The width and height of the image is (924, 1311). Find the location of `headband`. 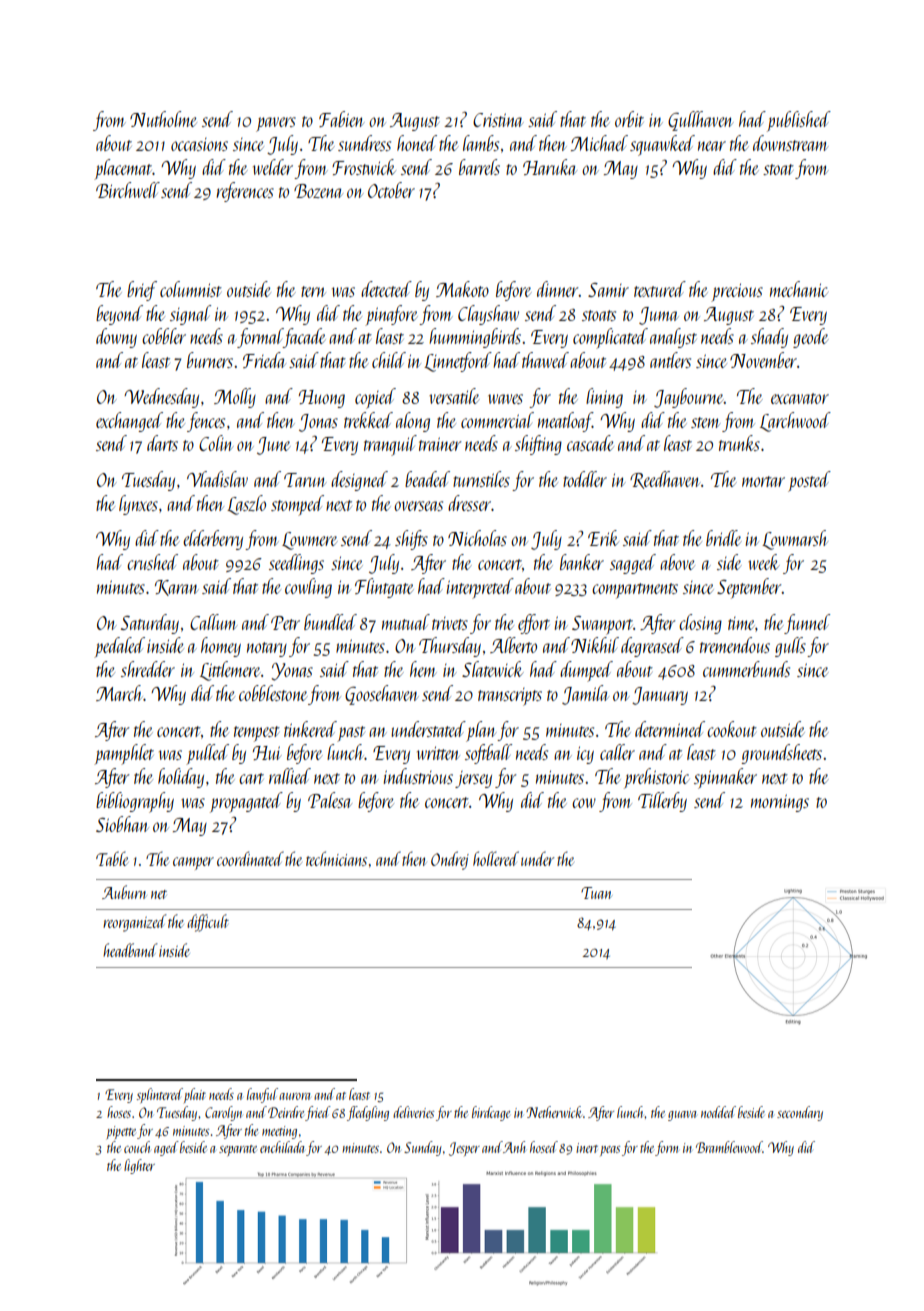

headband is located at coordinates (130, 950).
